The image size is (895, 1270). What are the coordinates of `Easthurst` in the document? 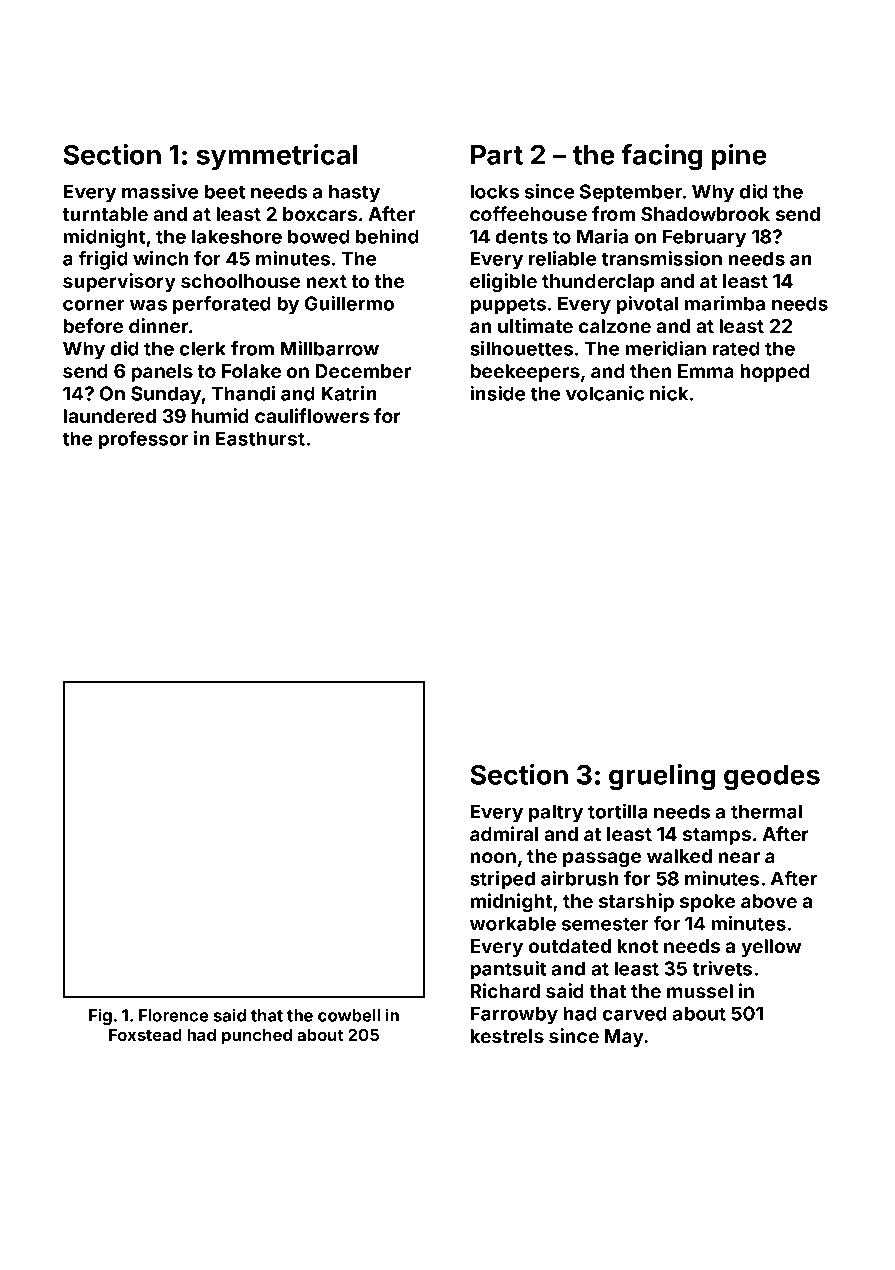 It's located at (260, 438).
